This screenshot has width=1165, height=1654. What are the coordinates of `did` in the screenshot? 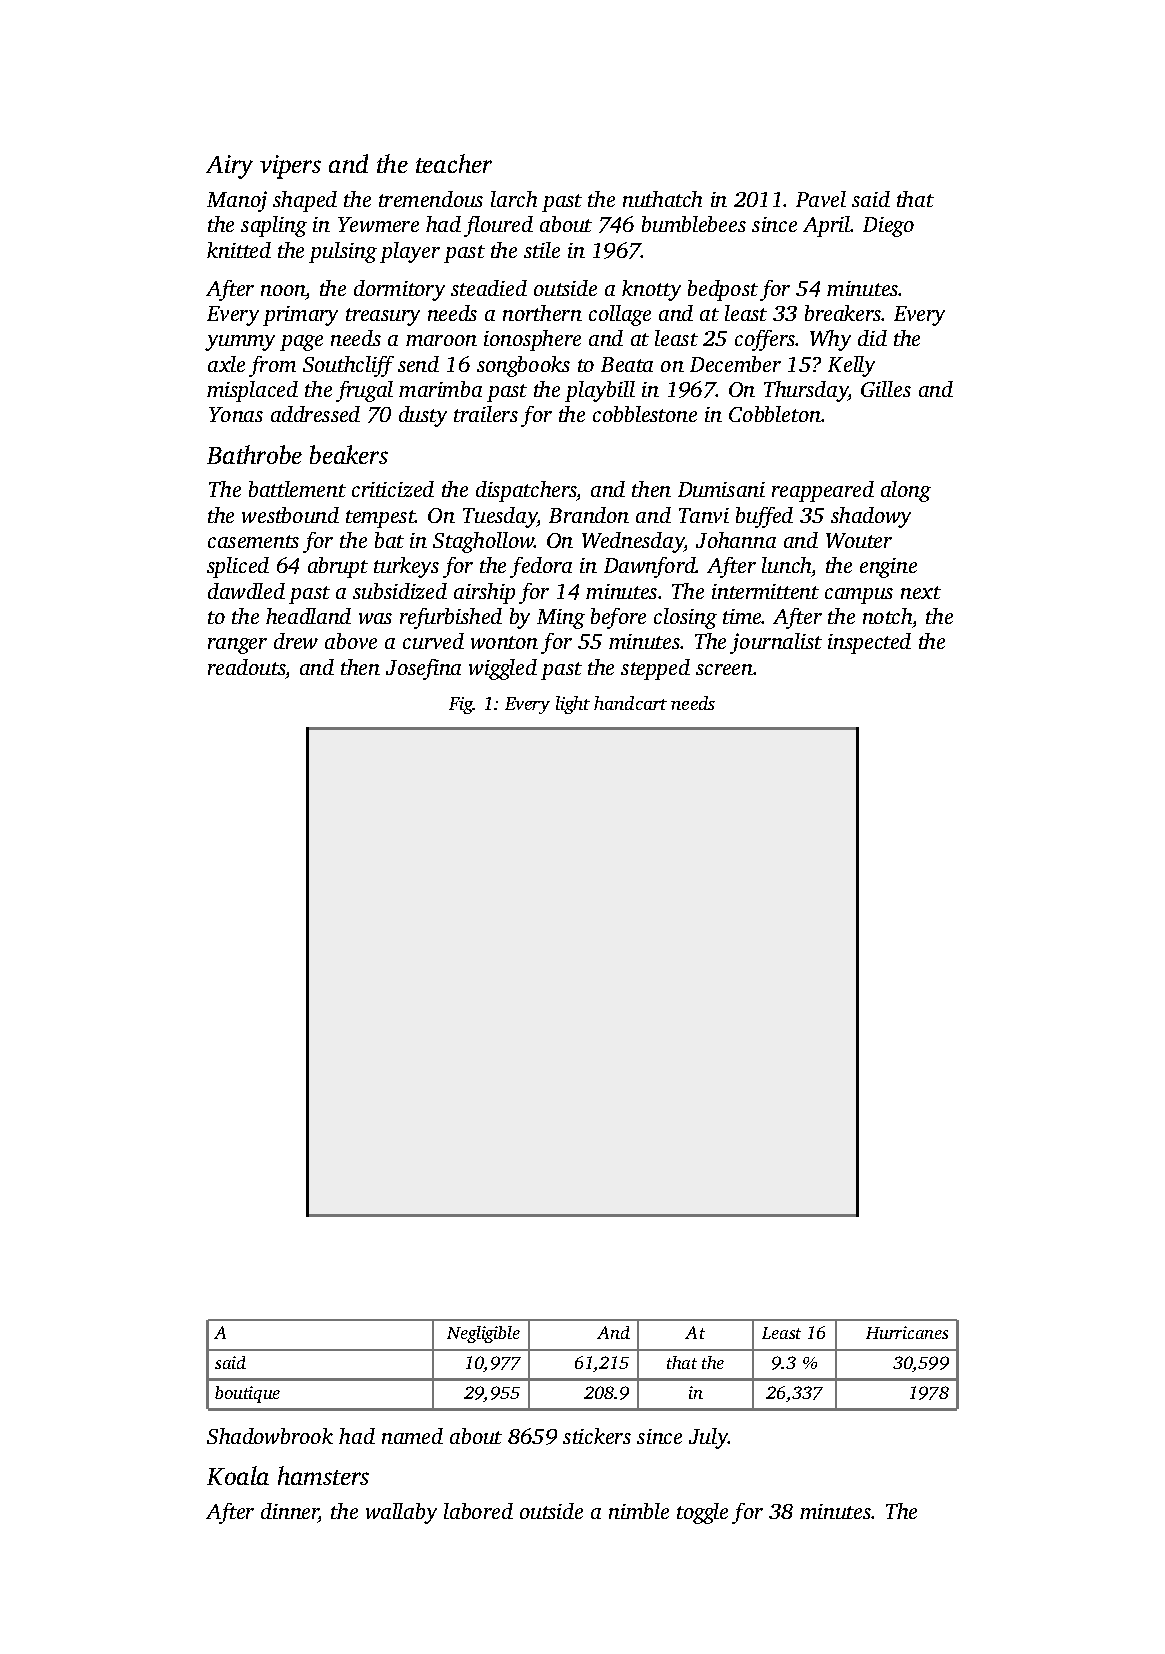 It's located at (872, 338).
